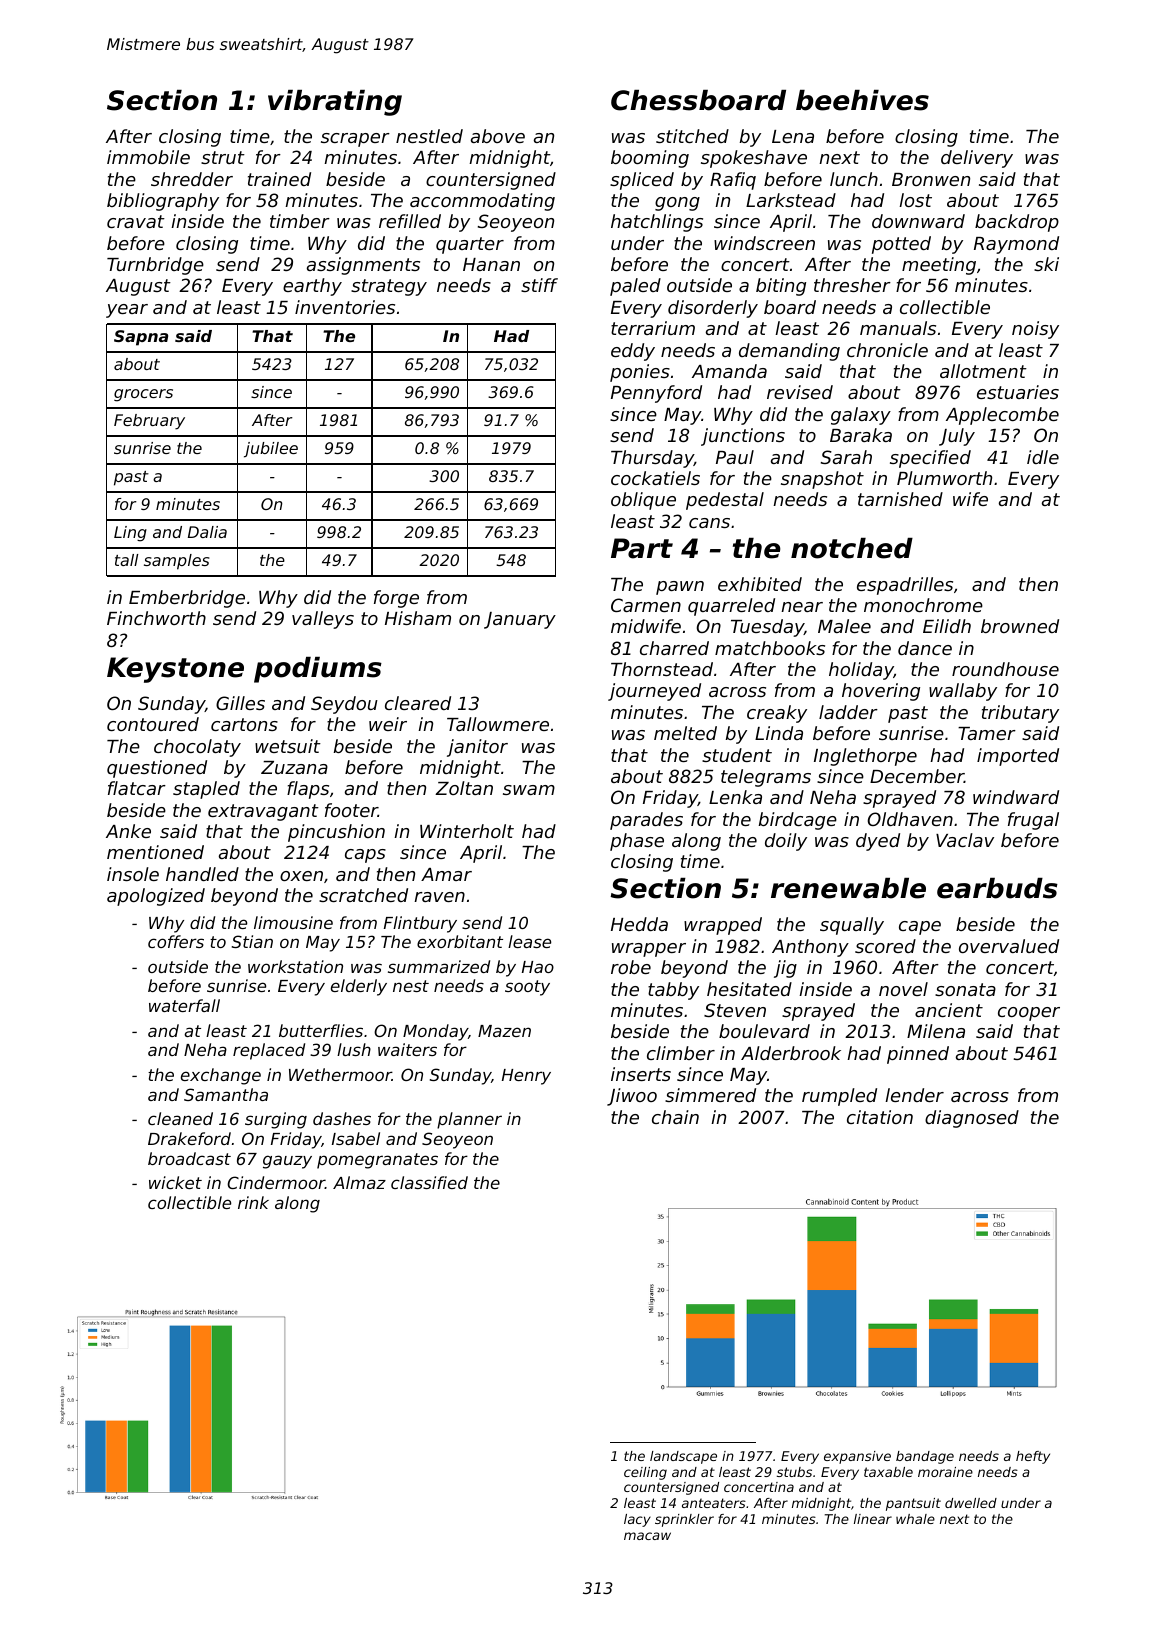  Describe the element at coordinates (148, 157) in the document. I see `immobile` at that location.
